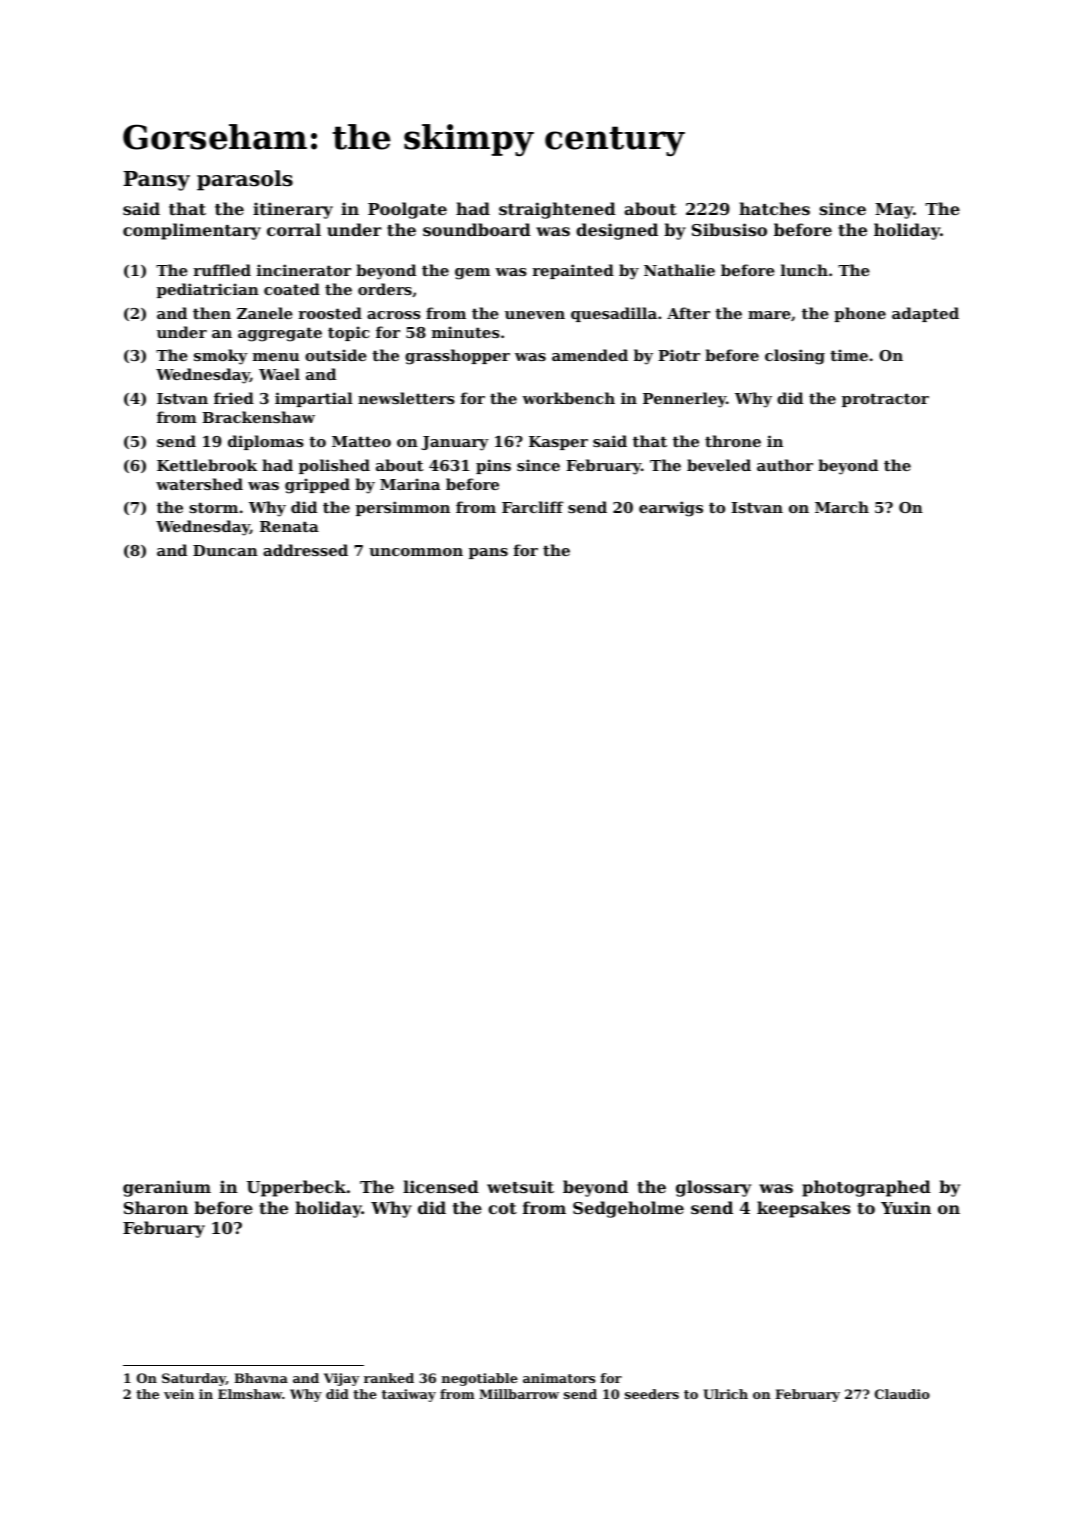 This page has height=1532, width=1083. I want to click on glossary, so click(713, 1188).
